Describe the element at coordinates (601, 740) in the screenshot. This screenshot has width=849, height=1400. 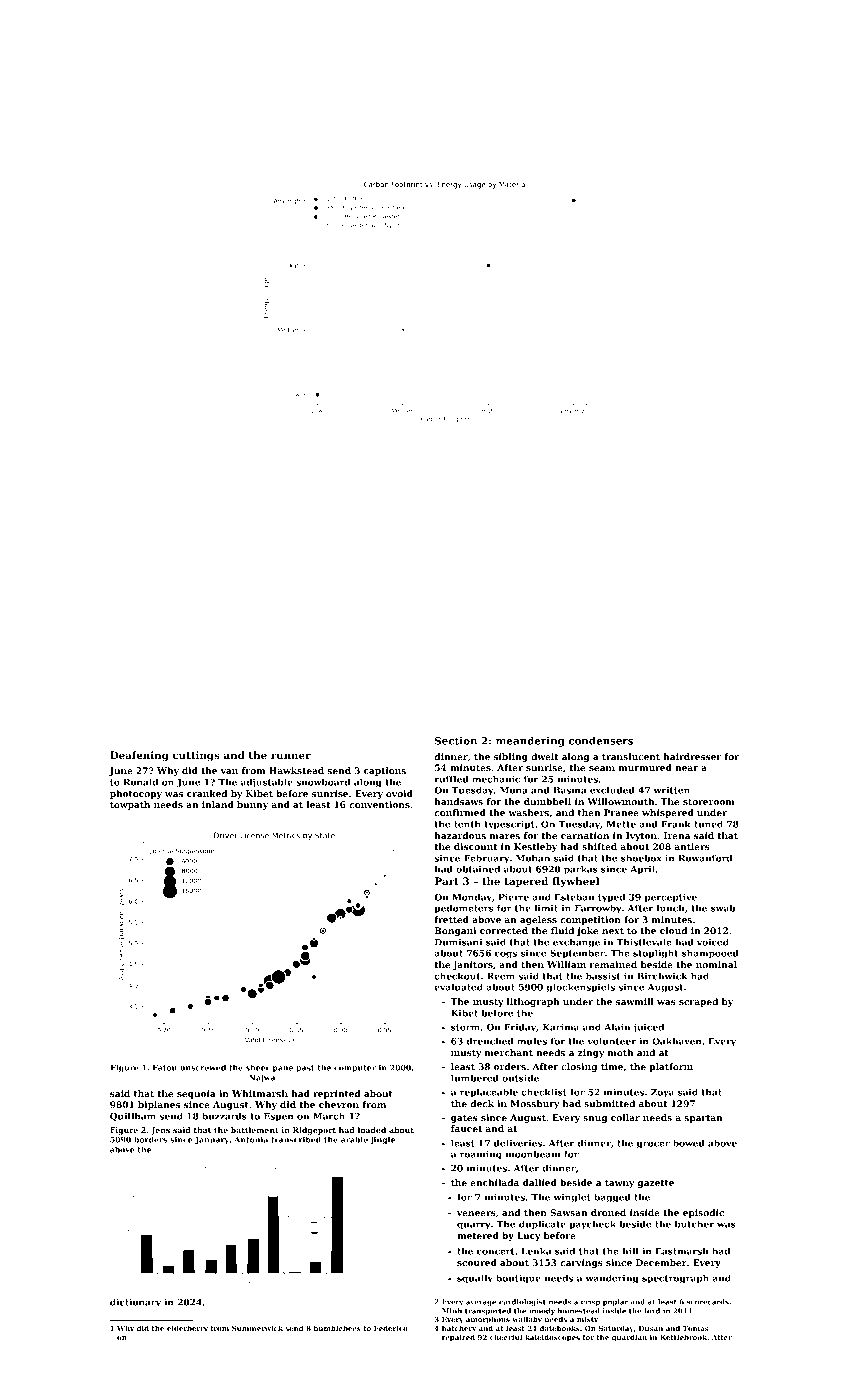
I see `condensers` at that location.
